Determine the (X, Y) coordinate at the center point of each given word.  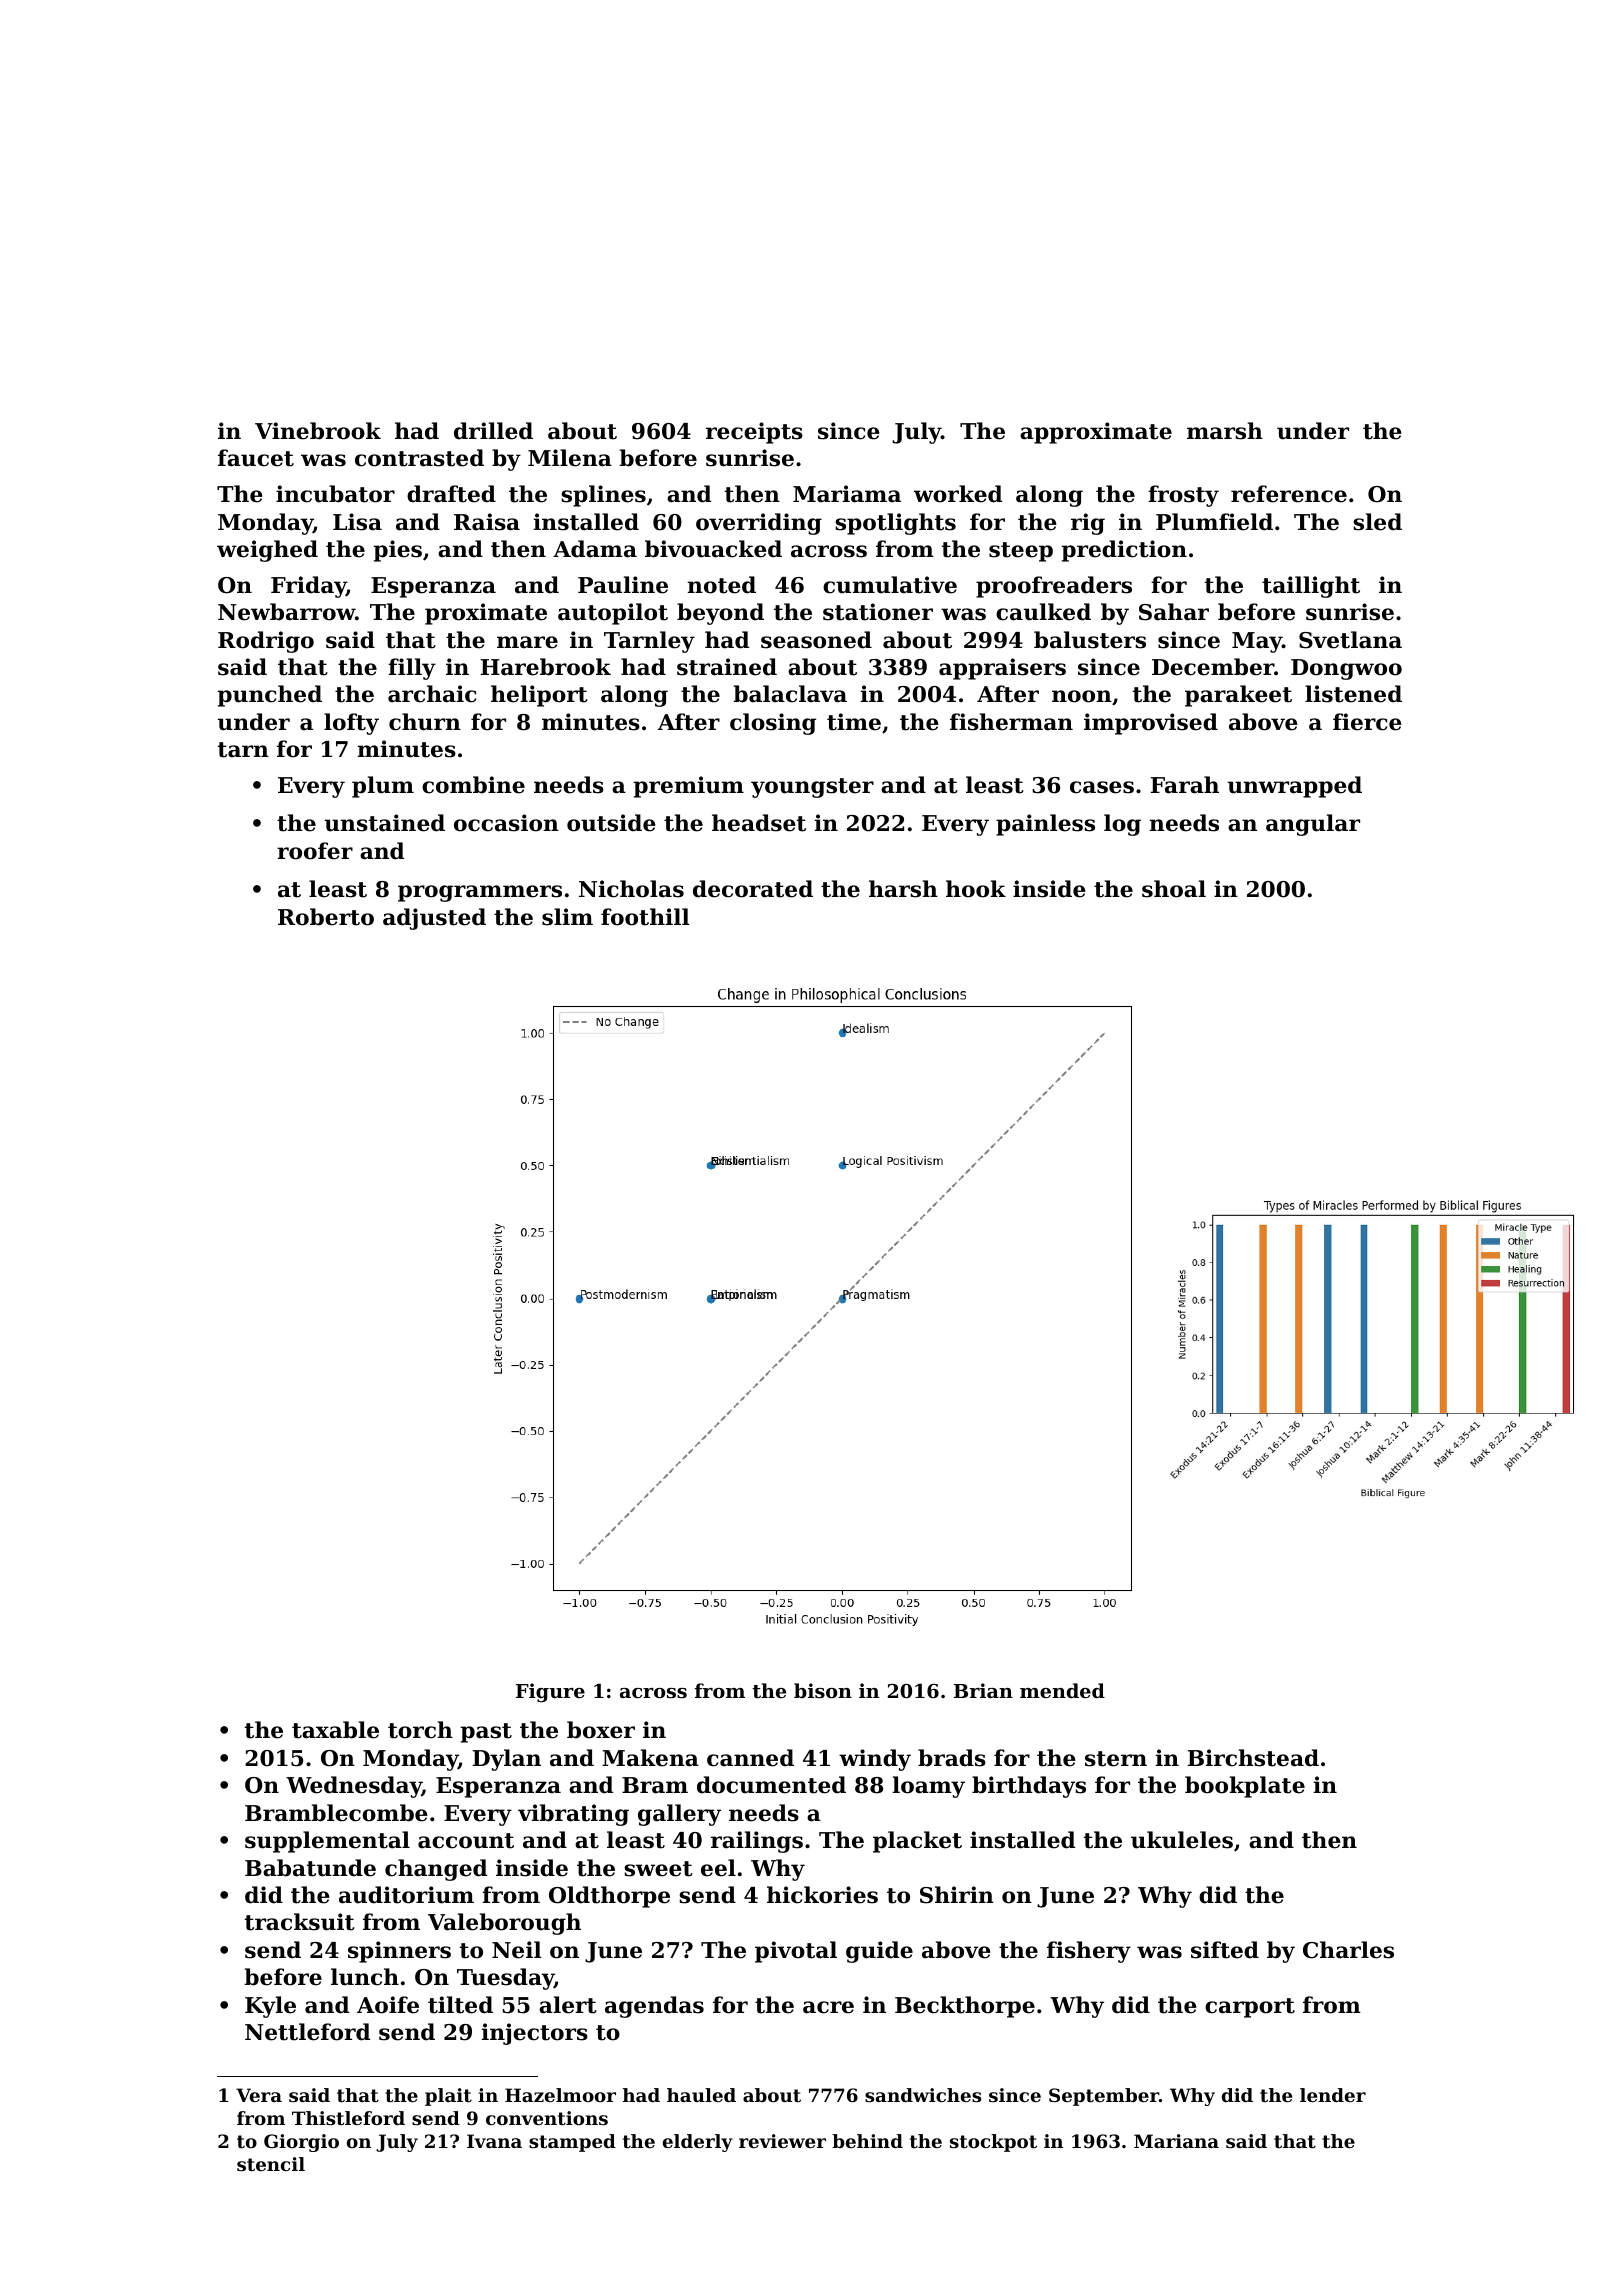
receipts (754, 433)
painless (1045, 825)
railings (757, 1842)
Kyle (270, 2007)
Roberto (326, 917)
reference (1289, 494)
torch (420, 1730)
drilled (493, 431)
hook (976, 889)
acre (828, 2007)
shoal (1174, 889)
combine (473, 785)
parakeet (1238, 696)
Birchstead (1253, 1758)
